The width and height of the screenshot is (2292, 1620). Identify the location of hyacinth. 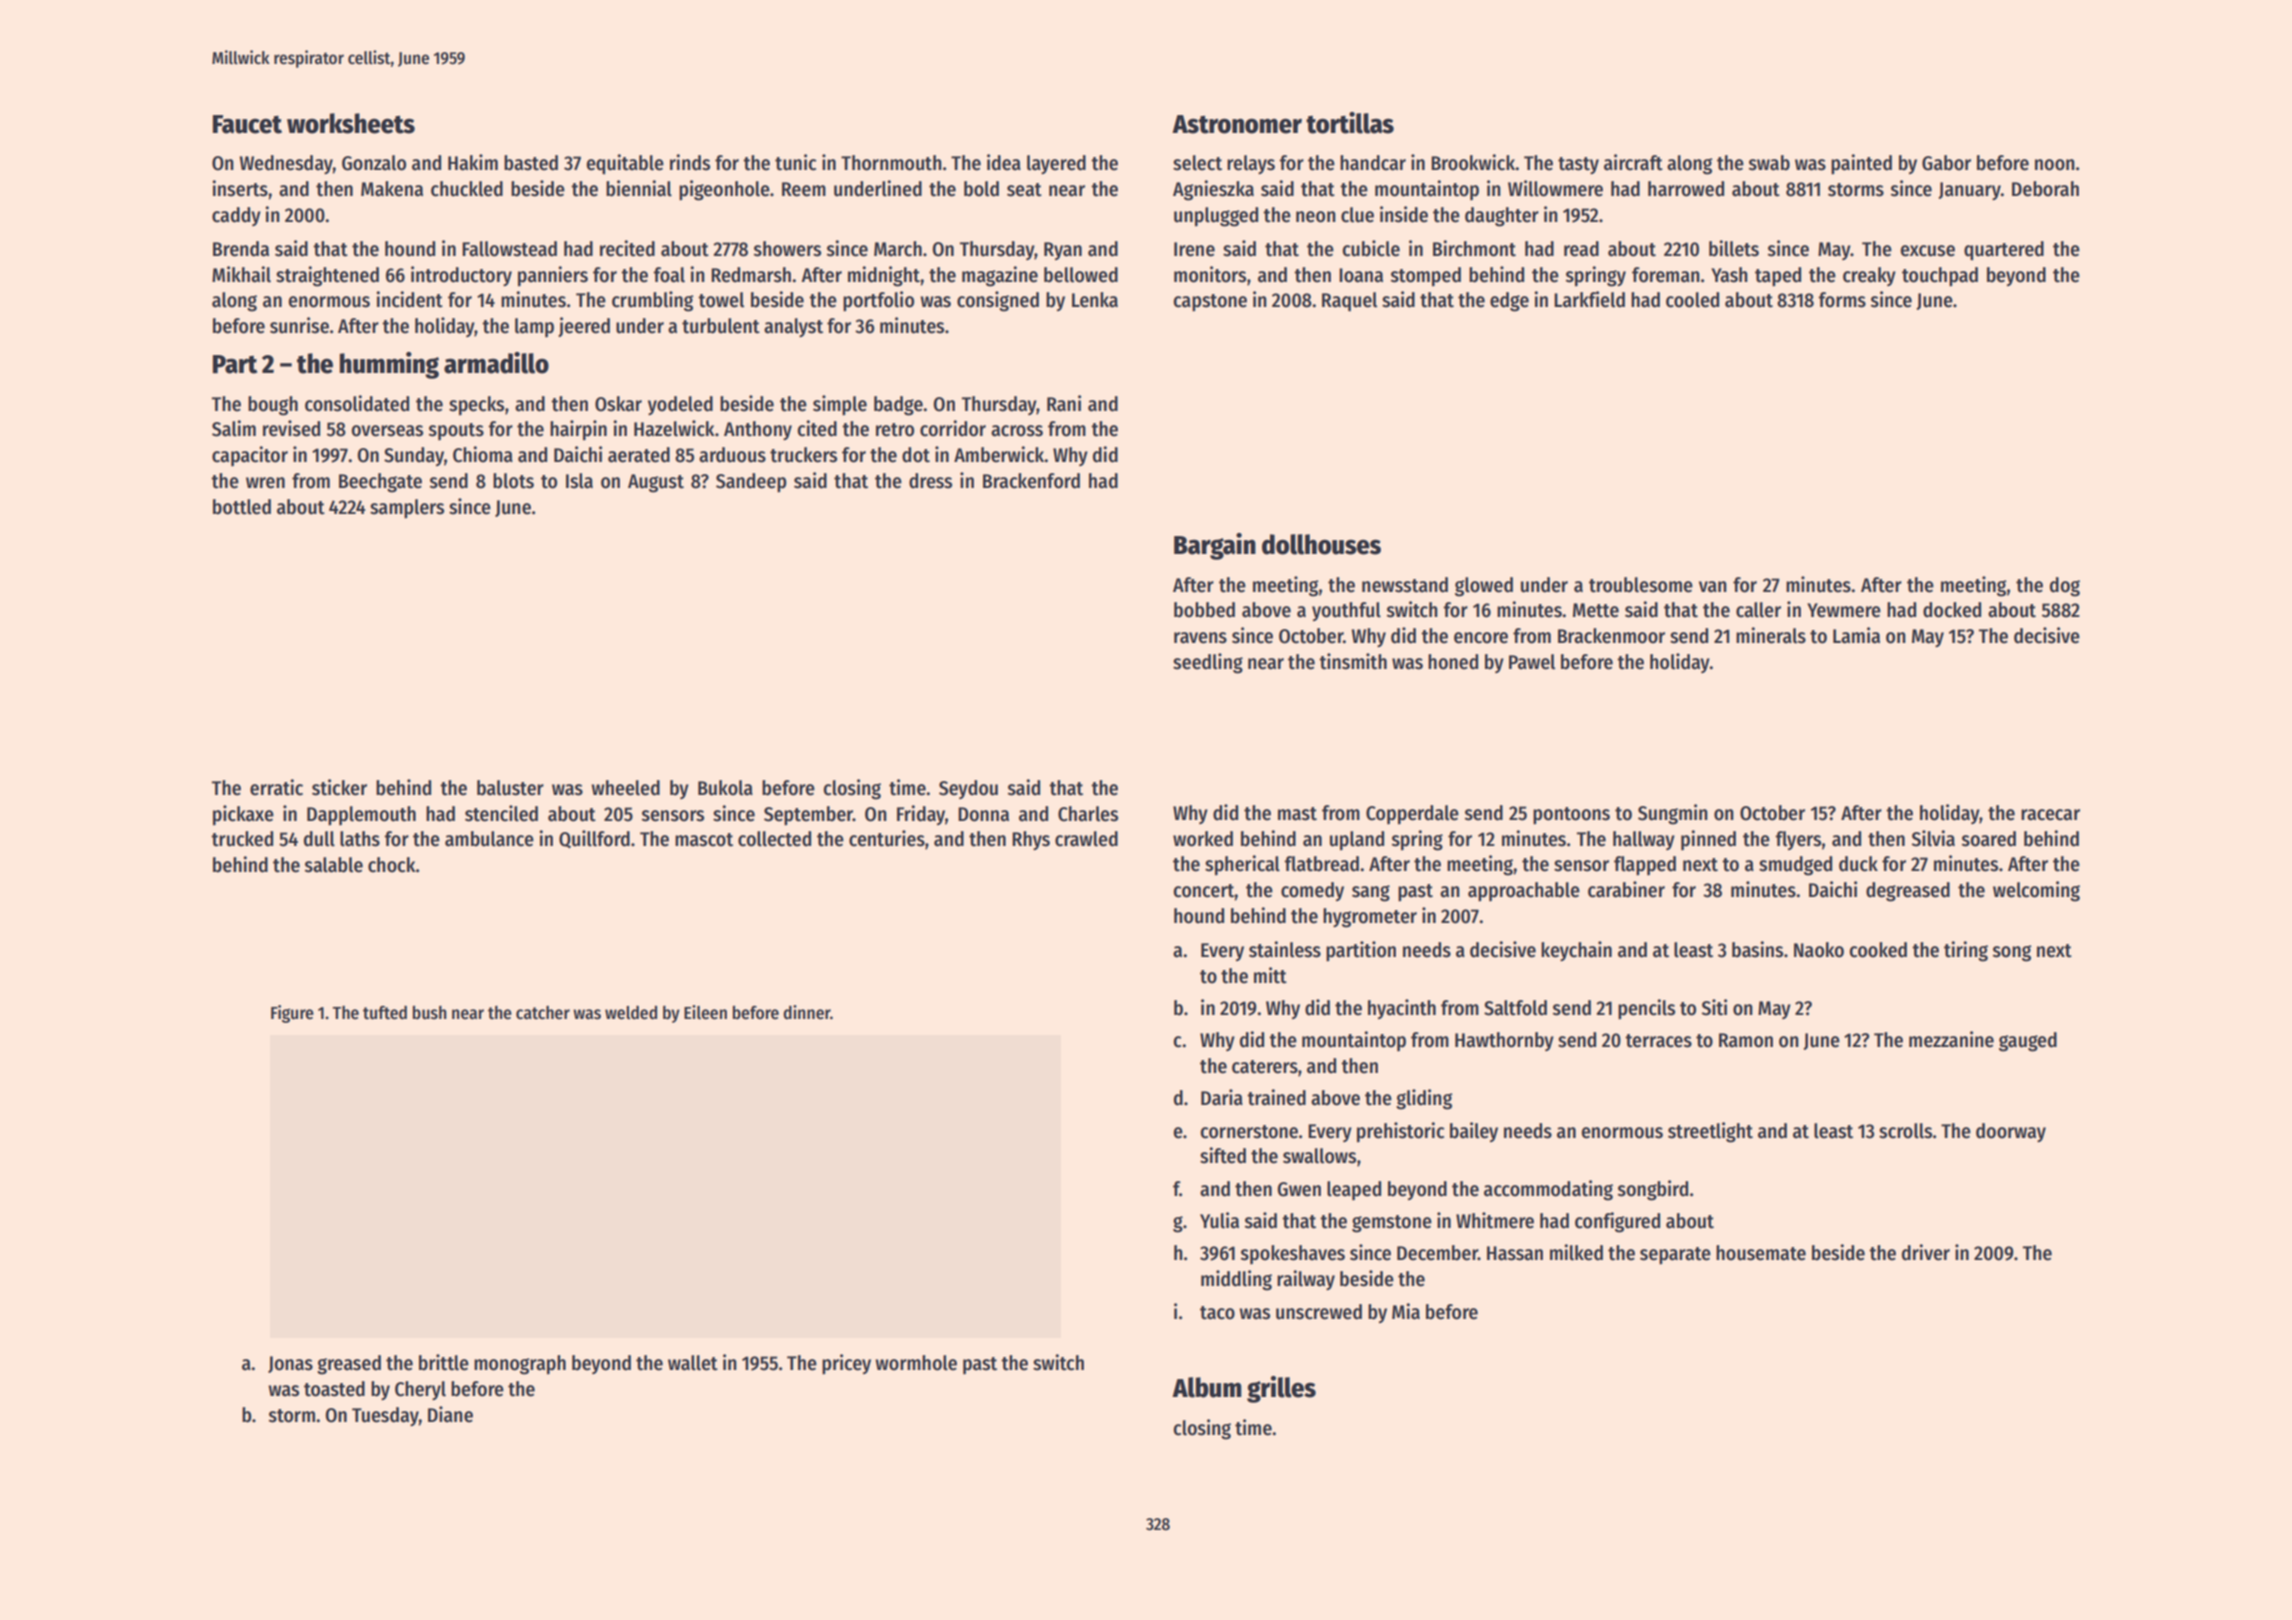
(1402, 1009).
